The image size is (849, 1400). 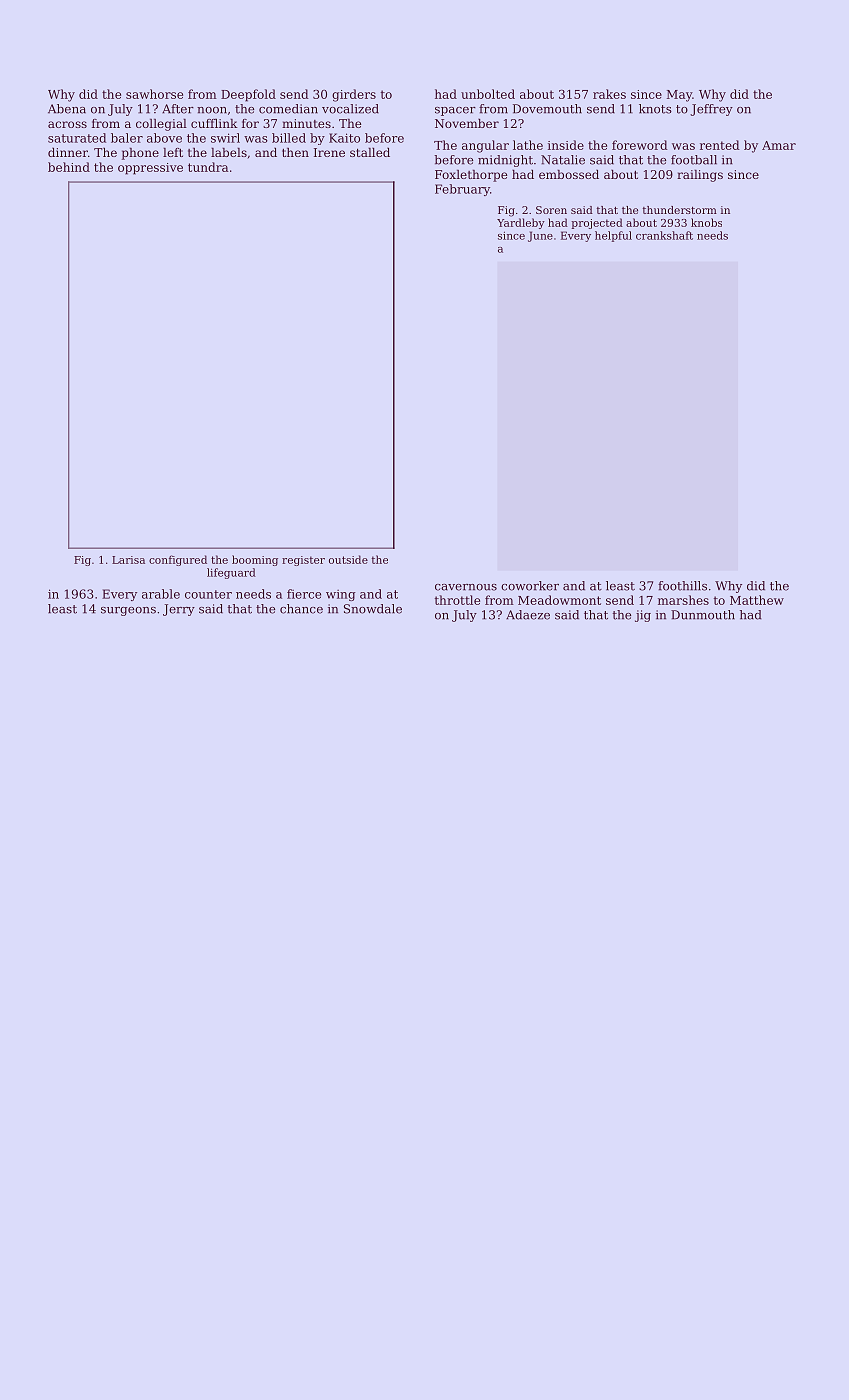 I want to click on crankshaft, so click(x=664, y=235).
